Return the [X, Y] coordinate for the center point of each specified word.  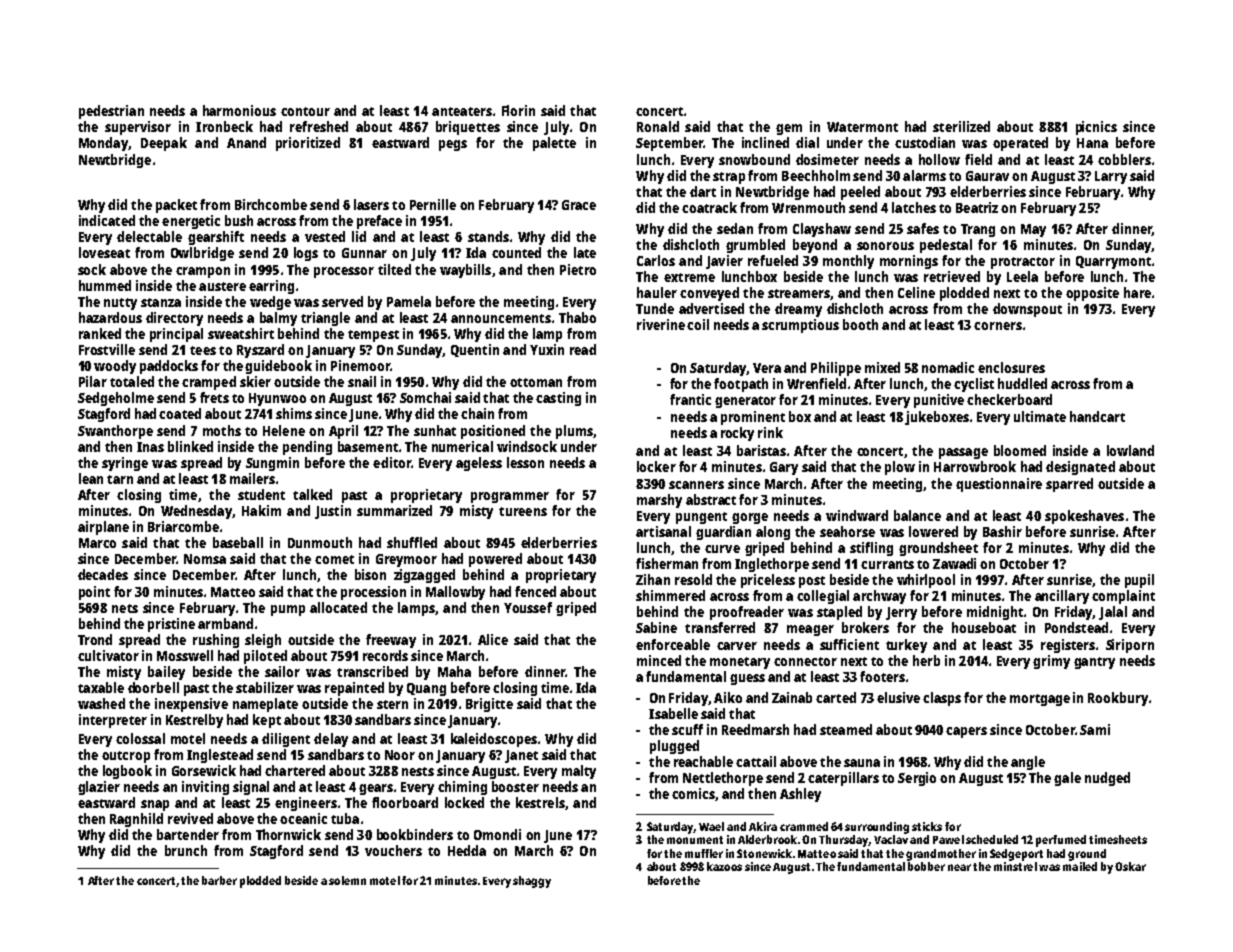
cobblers [1124, 159]
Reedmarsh [755, 729]
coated [180, 413]
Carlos [656, 260]
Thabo [577, 317]
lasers [371, 204]
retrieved [952, 276]
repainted [354, 689]
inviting [205, 788]
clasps [942, 699]
